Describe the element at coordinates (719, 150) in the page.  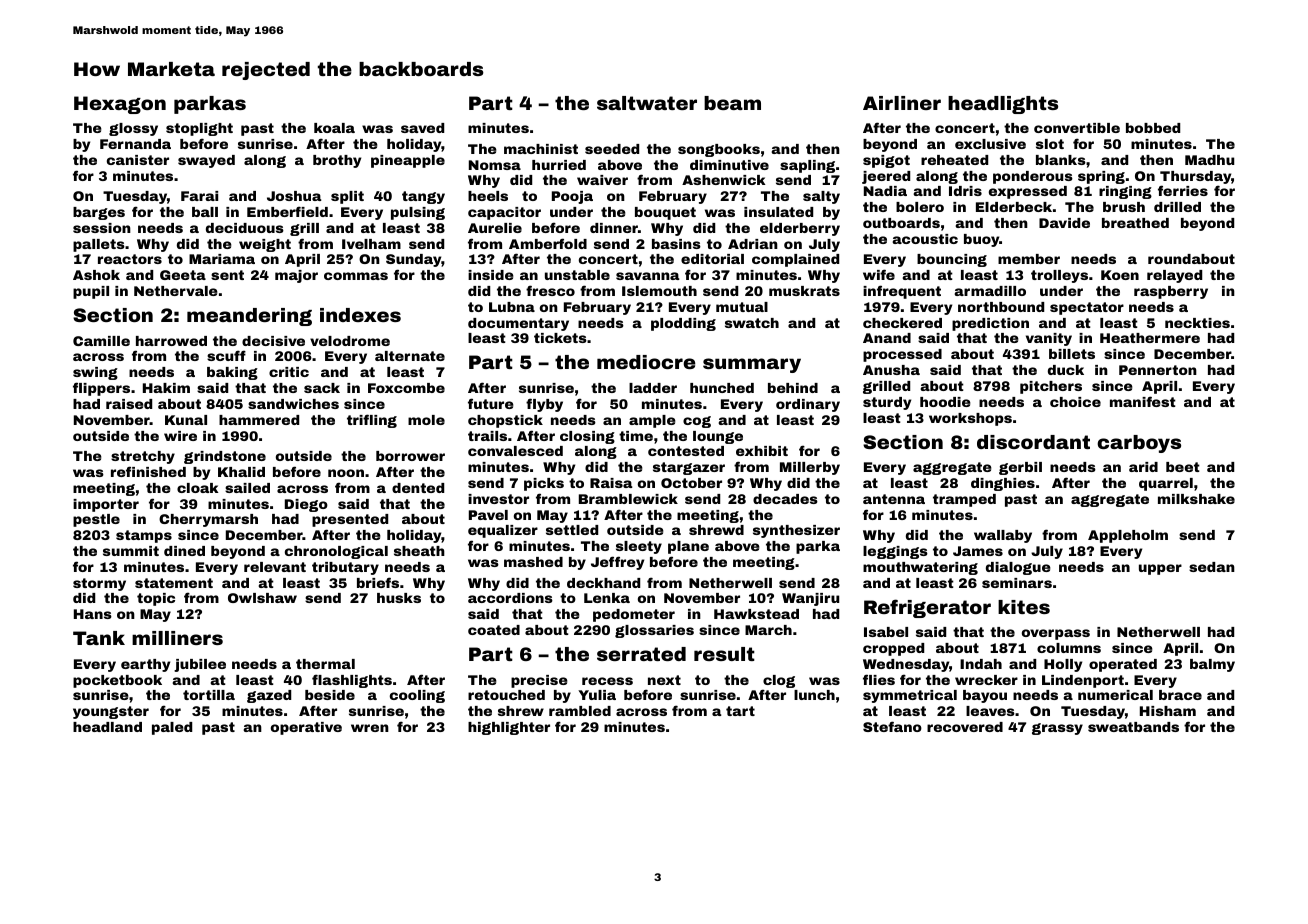
I see `songbooks` at that location.
